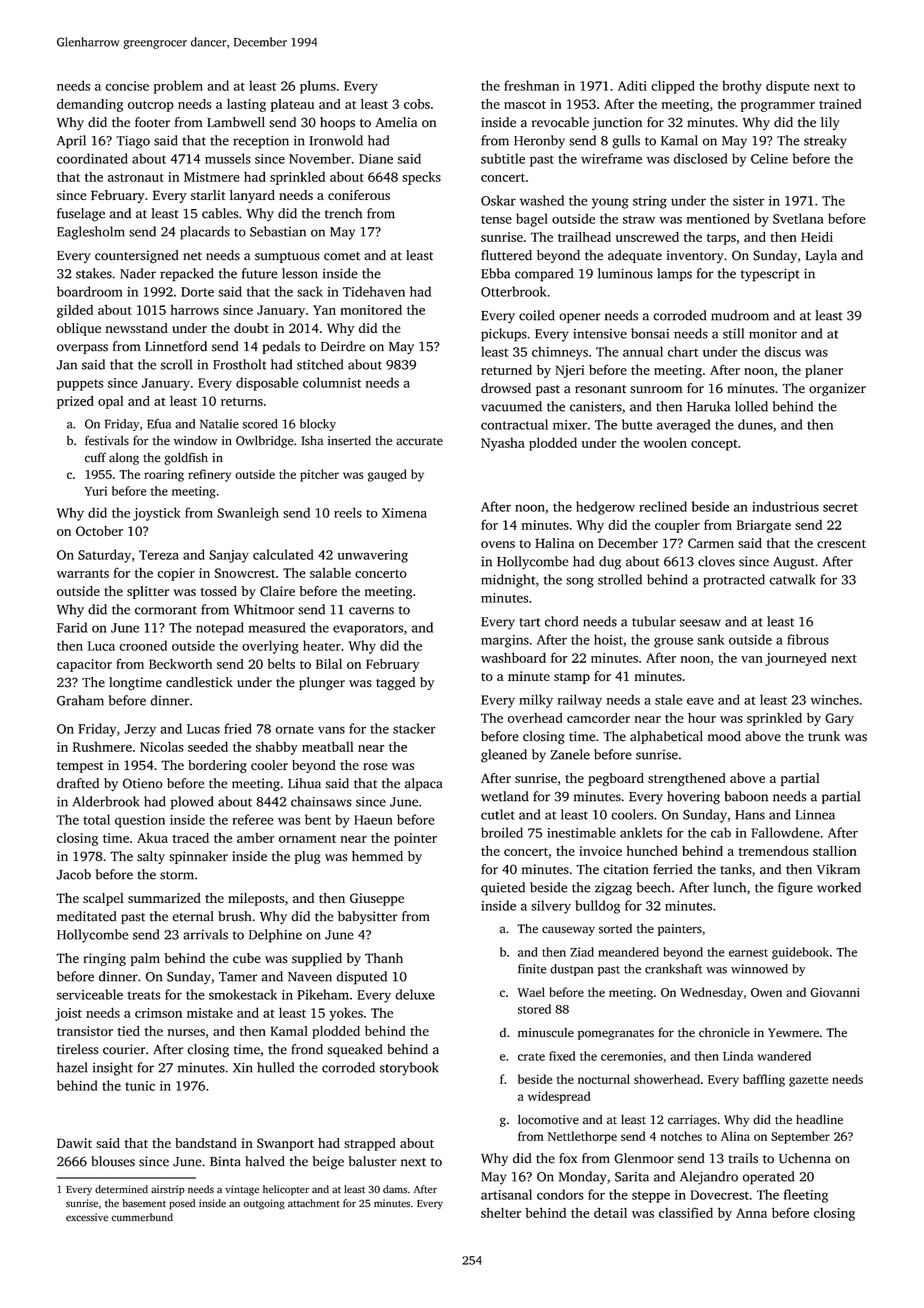  I want to click on trained, so click(840, 104).
